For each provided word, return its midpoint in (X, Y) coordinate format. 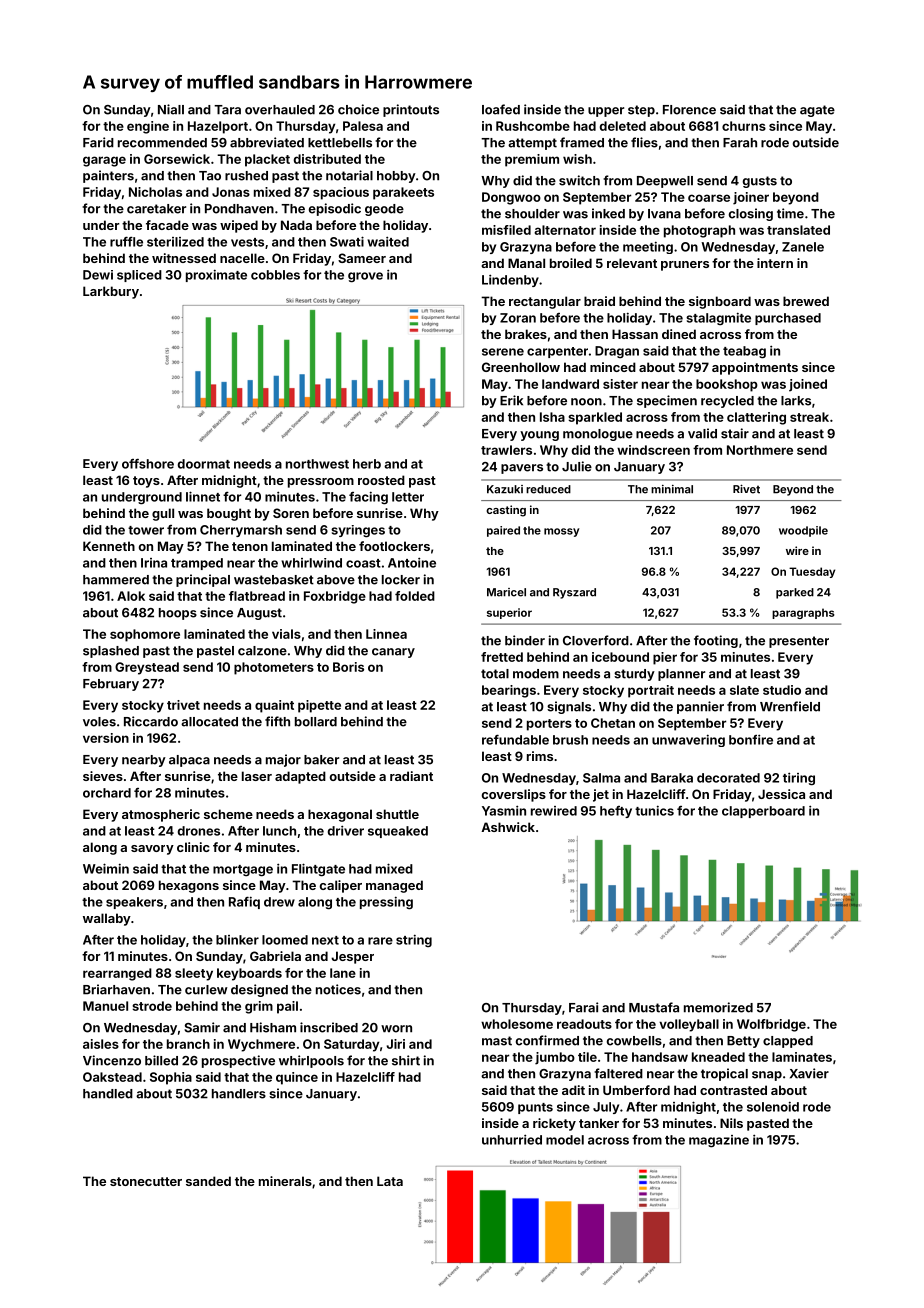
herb (367, 464)
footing (716, 641)
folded (415, 596)
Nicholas (155, 192)
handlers (239, 1094)
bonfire (751, 739)
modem (536, 674)
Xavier (809, 1073)
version (106, 738)
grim (259, 1007)
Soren (291, 513)
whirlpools (311, 1061)
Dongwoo (511, 198)
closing (751, 214)
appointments (755, 368)
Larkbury (111, 292)
